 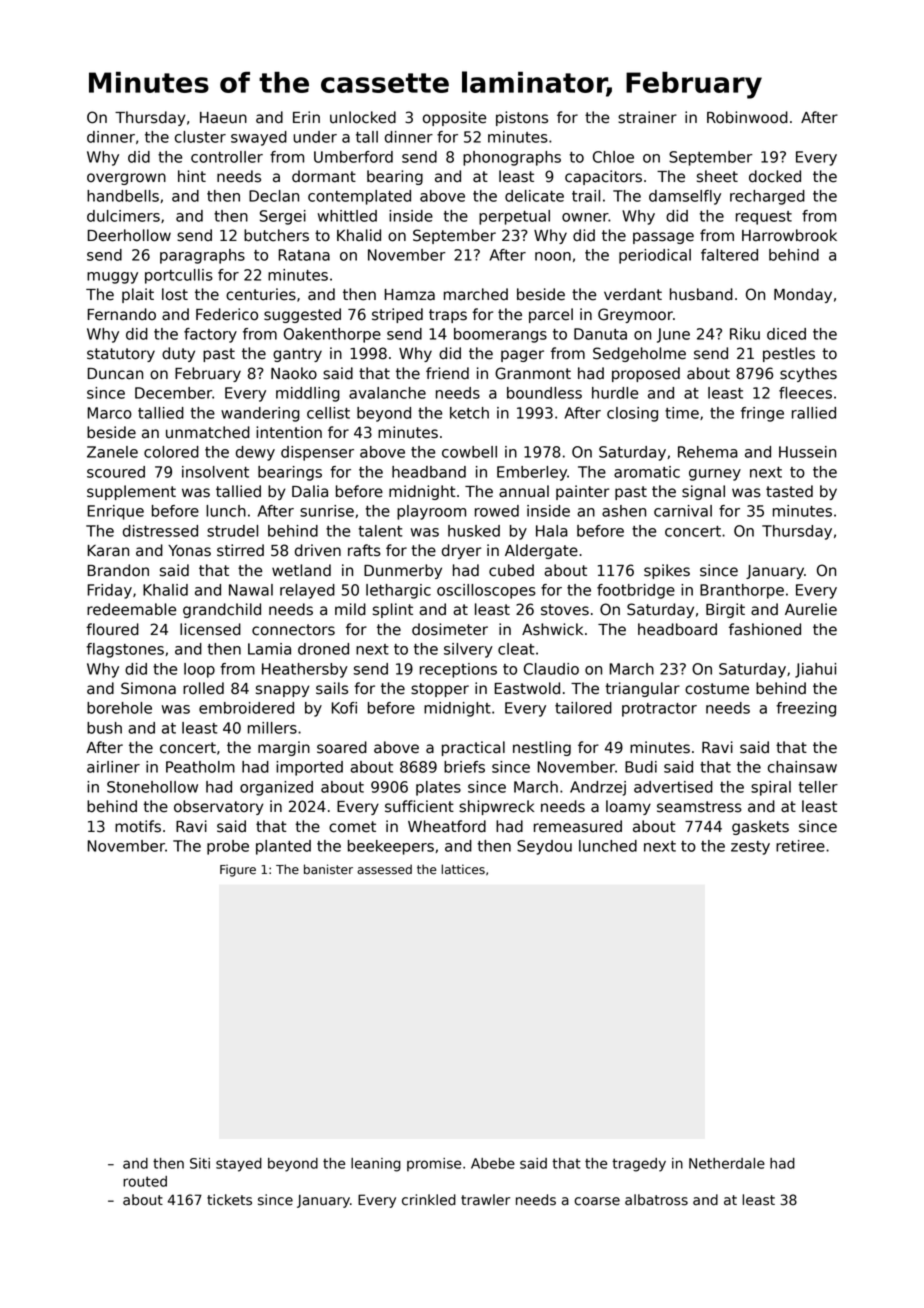 What do you see at coordinates (807, 452) in the screenshot?
I see `Hussein` at bounding box center [807, 452].
